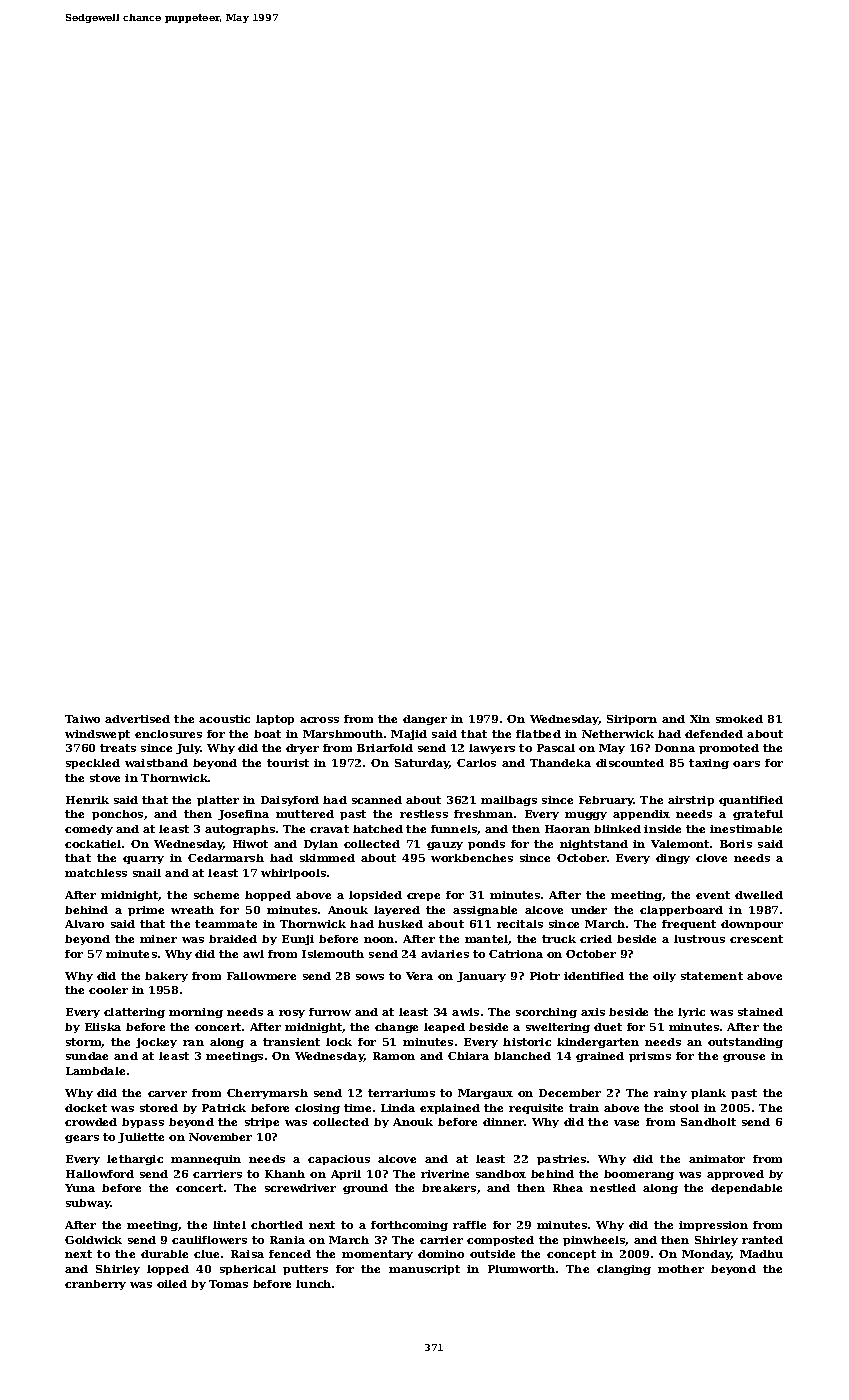 This screenshot has height=1400, width=849. Describe the element at coordinates (156, 1043) in the screenshot. I see `jockey` at that location.
